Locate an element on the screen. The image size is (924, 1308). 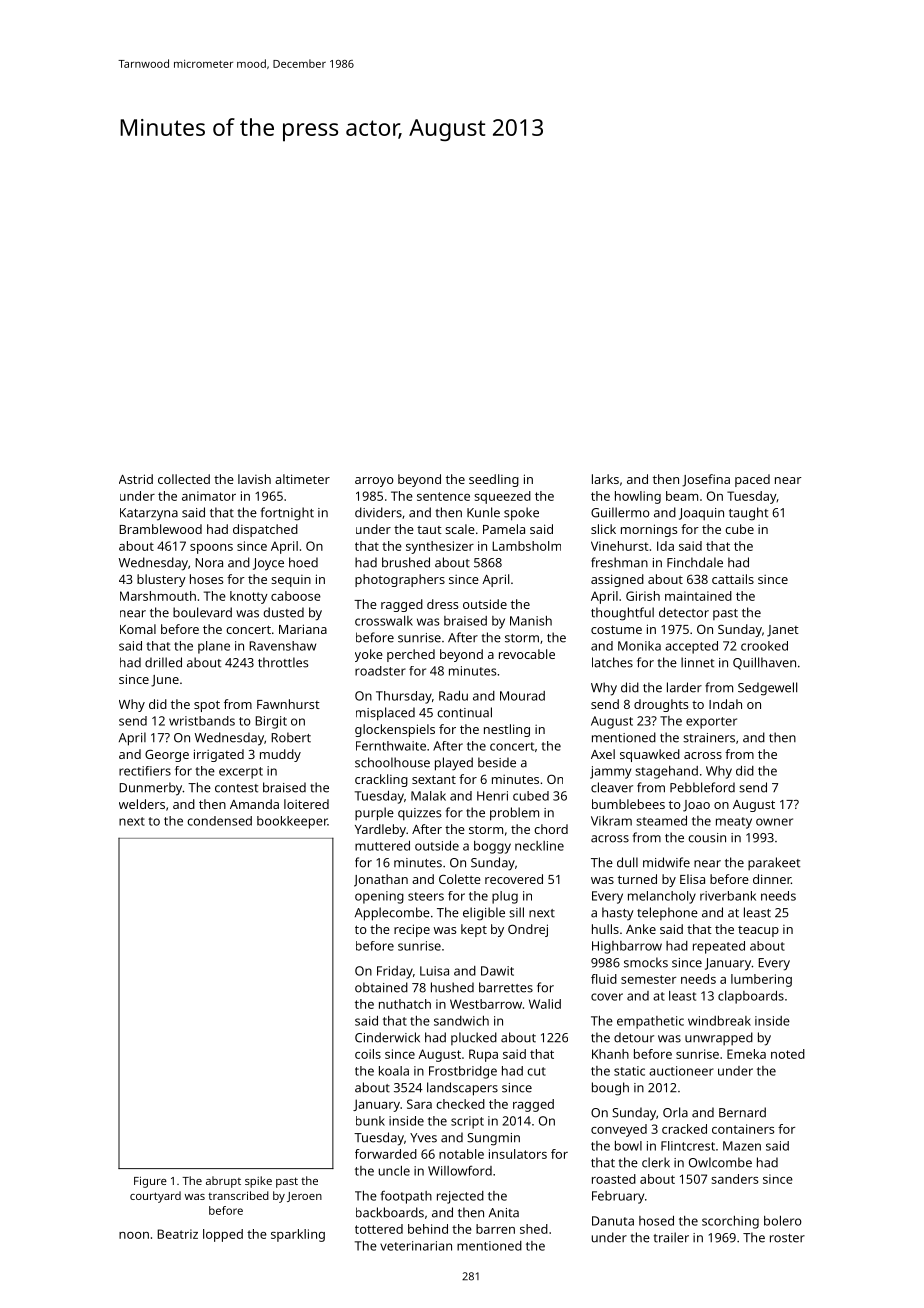
sentence is located at coordinates (443, 496).
